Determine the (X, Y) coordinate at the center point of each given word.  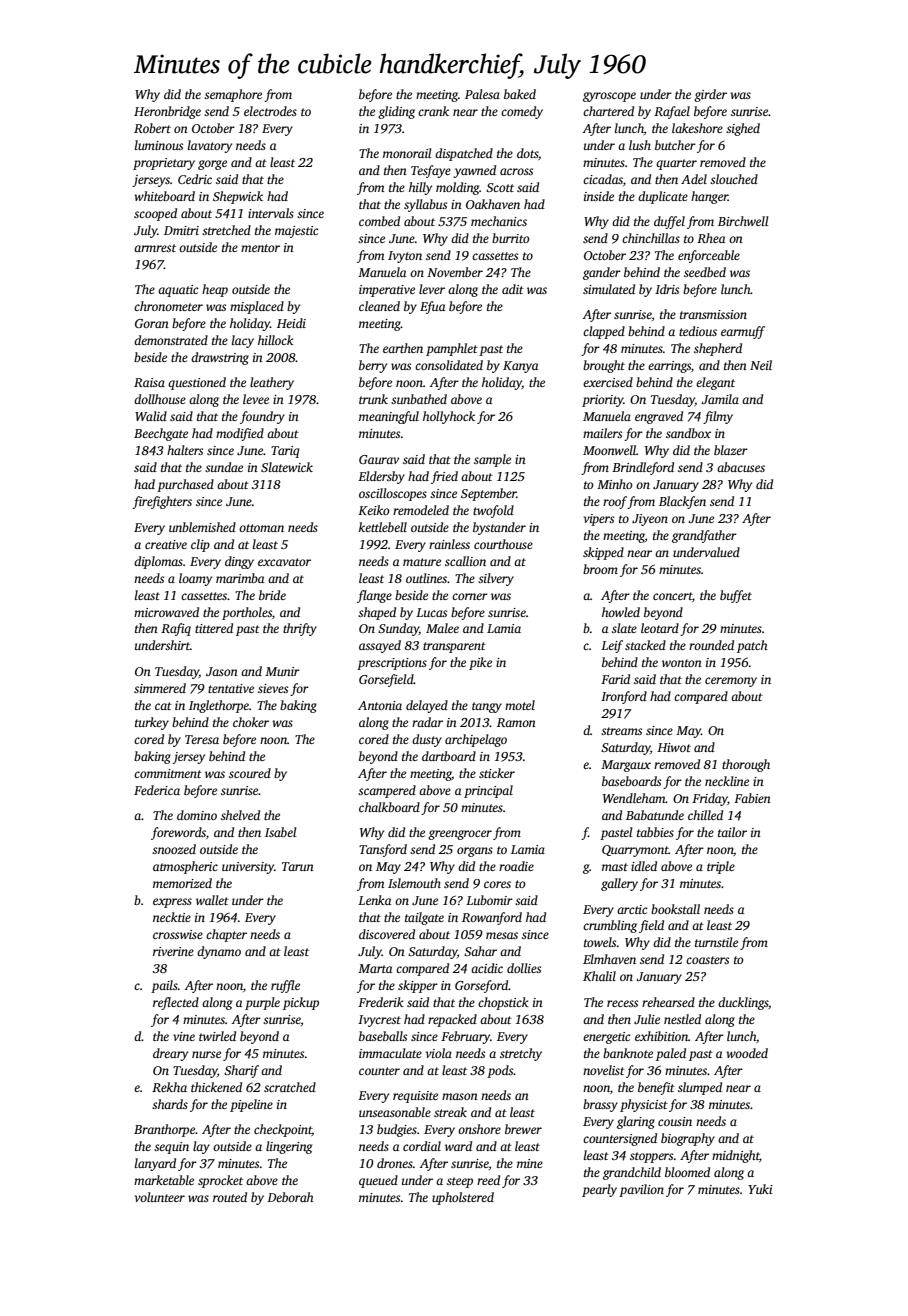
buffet (736, 596)
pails (164, 986)
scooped (155, 214)
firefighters (162, 502)
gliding (396, 112)
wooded (747, 1053)
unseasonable (395, 1112)
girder (710, 95)
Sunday (398, 629)
